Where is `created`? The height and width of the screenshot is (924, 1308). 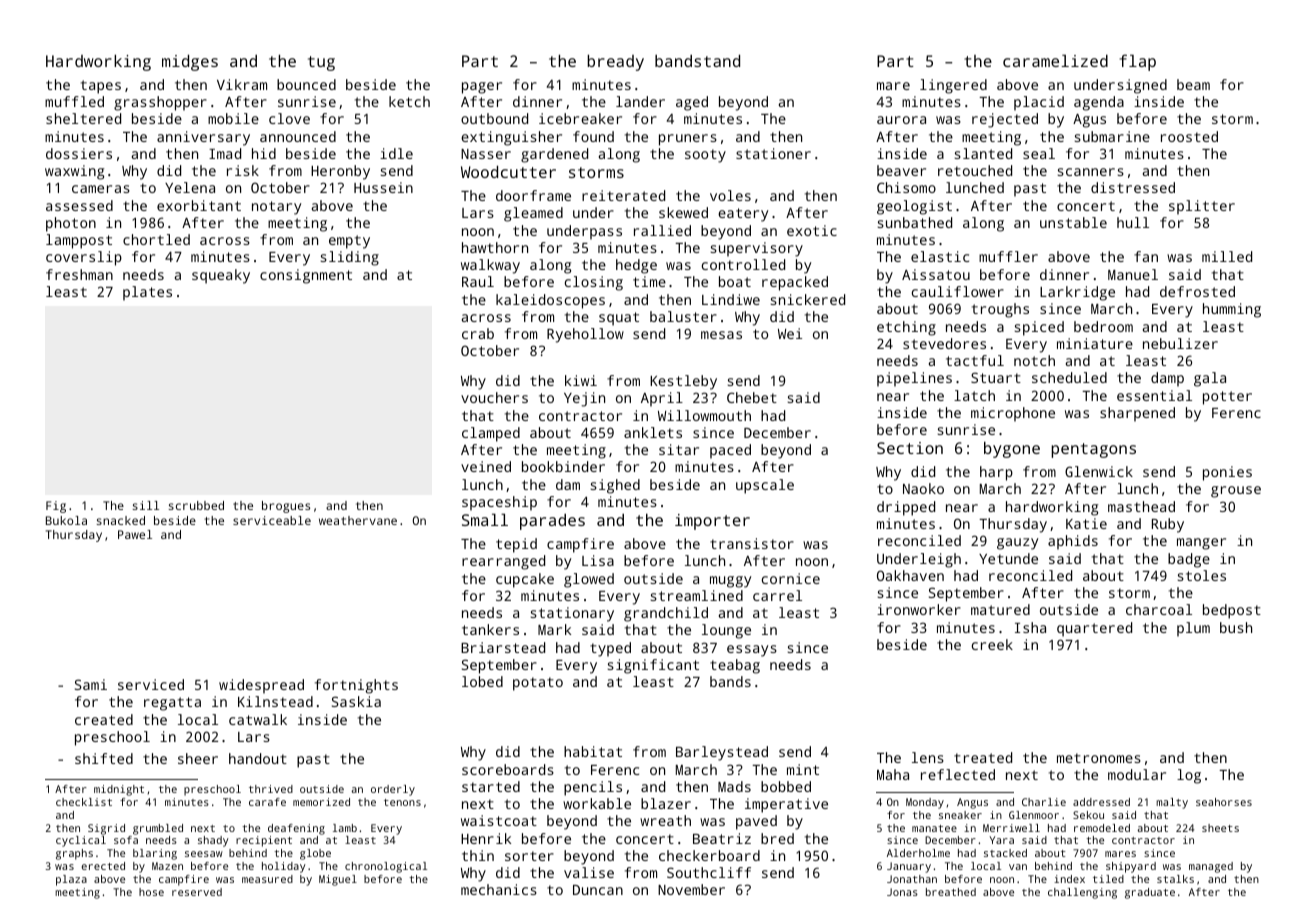 created is located at coordinates (104, 719).
